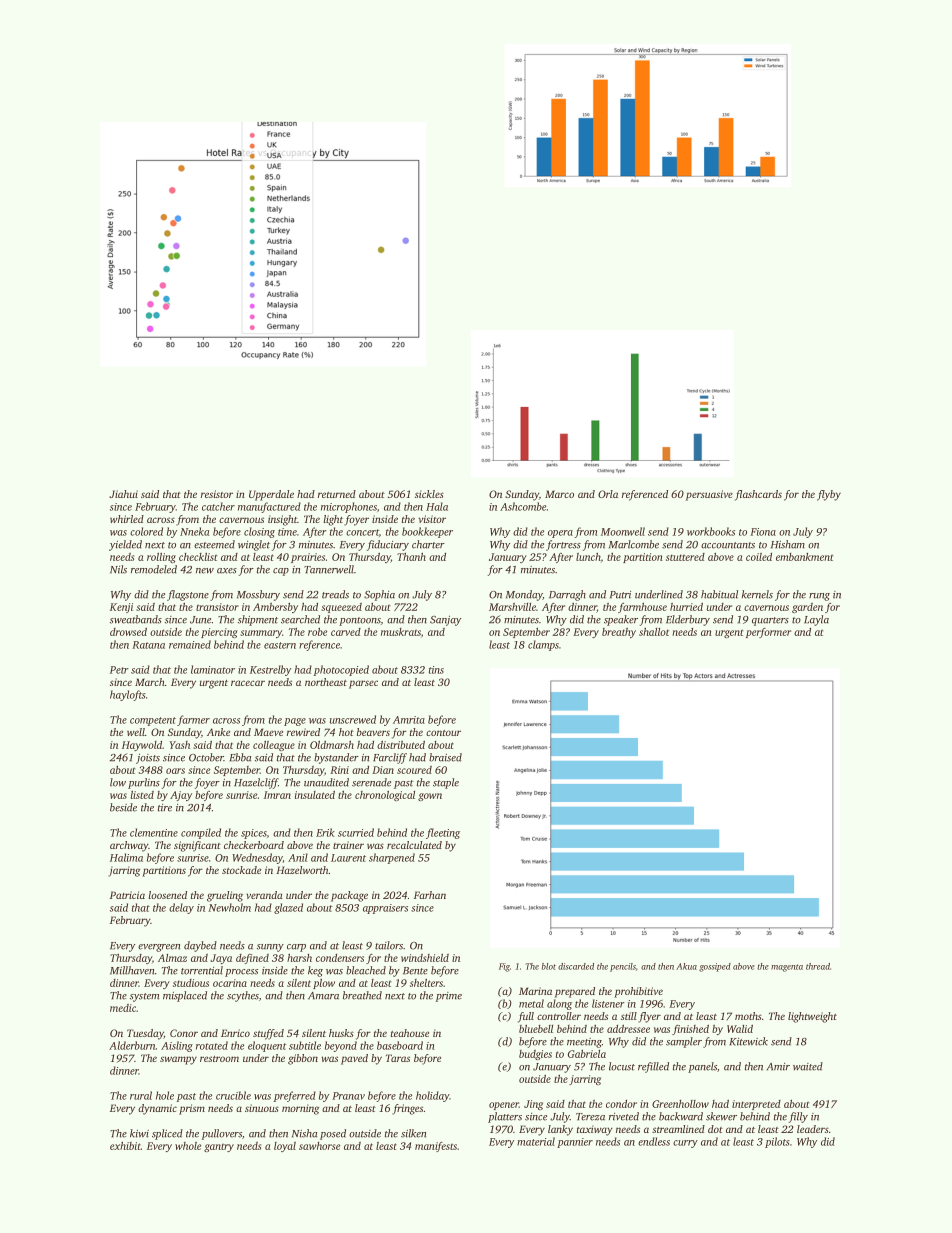 The width and height of the screenshot is (952, 1233). Describe the element at coordinates (159, 948) in the screenshot. I see `evergreen` at that location.
